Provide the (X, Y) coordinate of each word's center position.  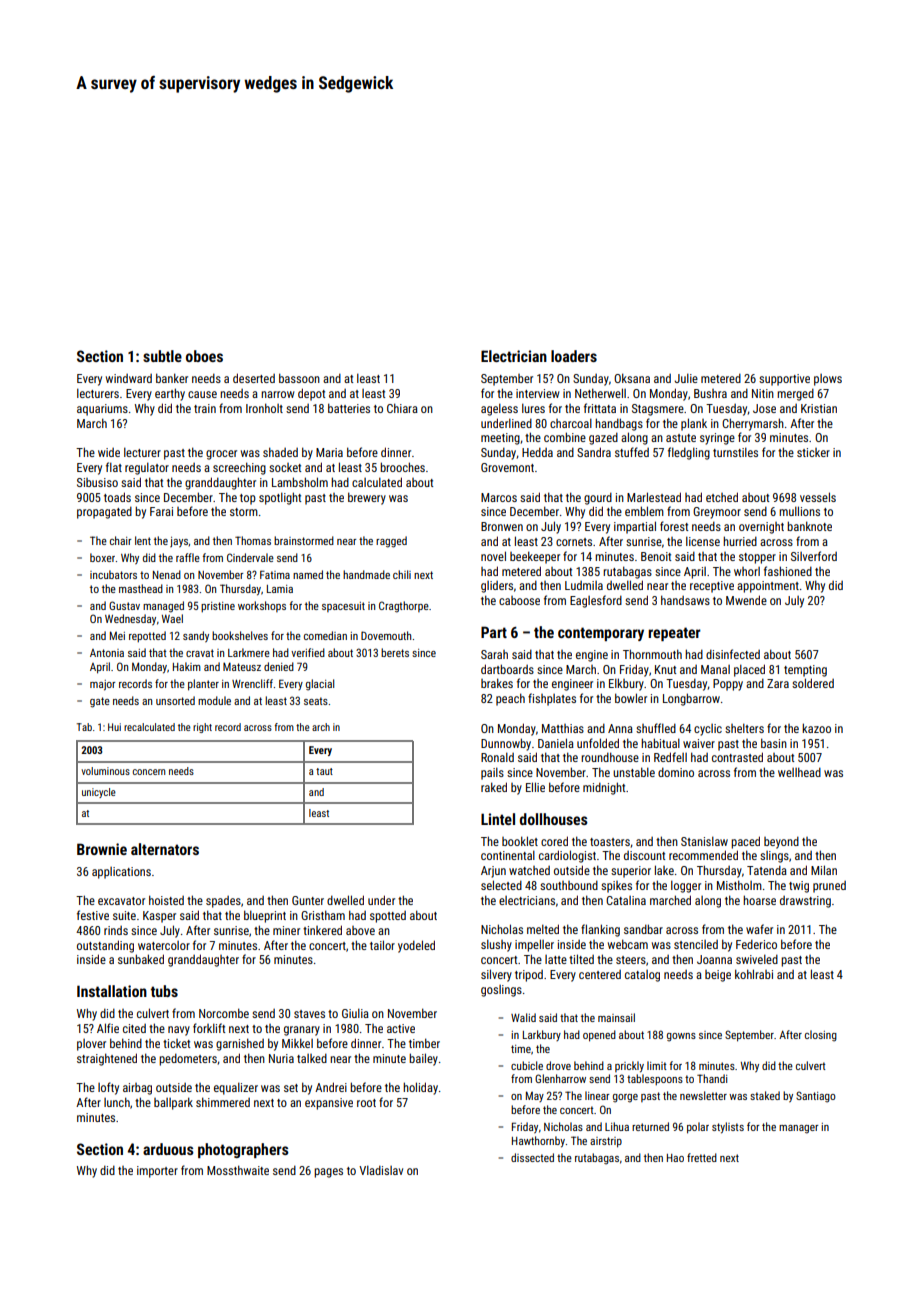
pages (328, 1173)
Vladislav (381, 1170)
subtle (162, 356)
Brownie (102, 849)
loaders (574, 356)
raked (494, 787)
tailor (382, 945)
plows (828, 380)
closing (821, 1036)
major (102, 685)
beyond (781, 842)
